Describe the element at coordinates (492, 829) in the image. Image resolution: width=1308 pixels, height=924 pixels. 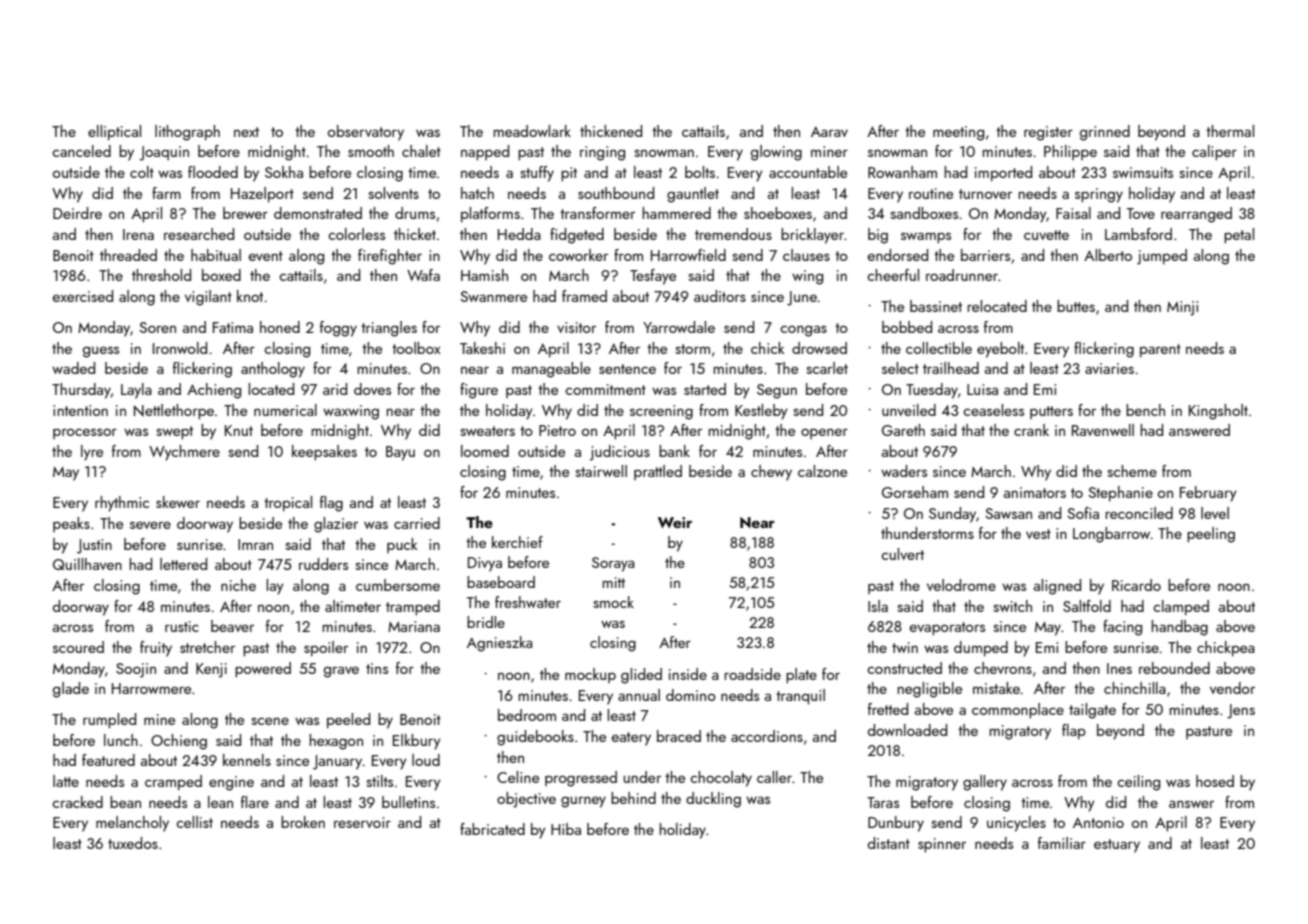
I see `fabricated` at that location.
